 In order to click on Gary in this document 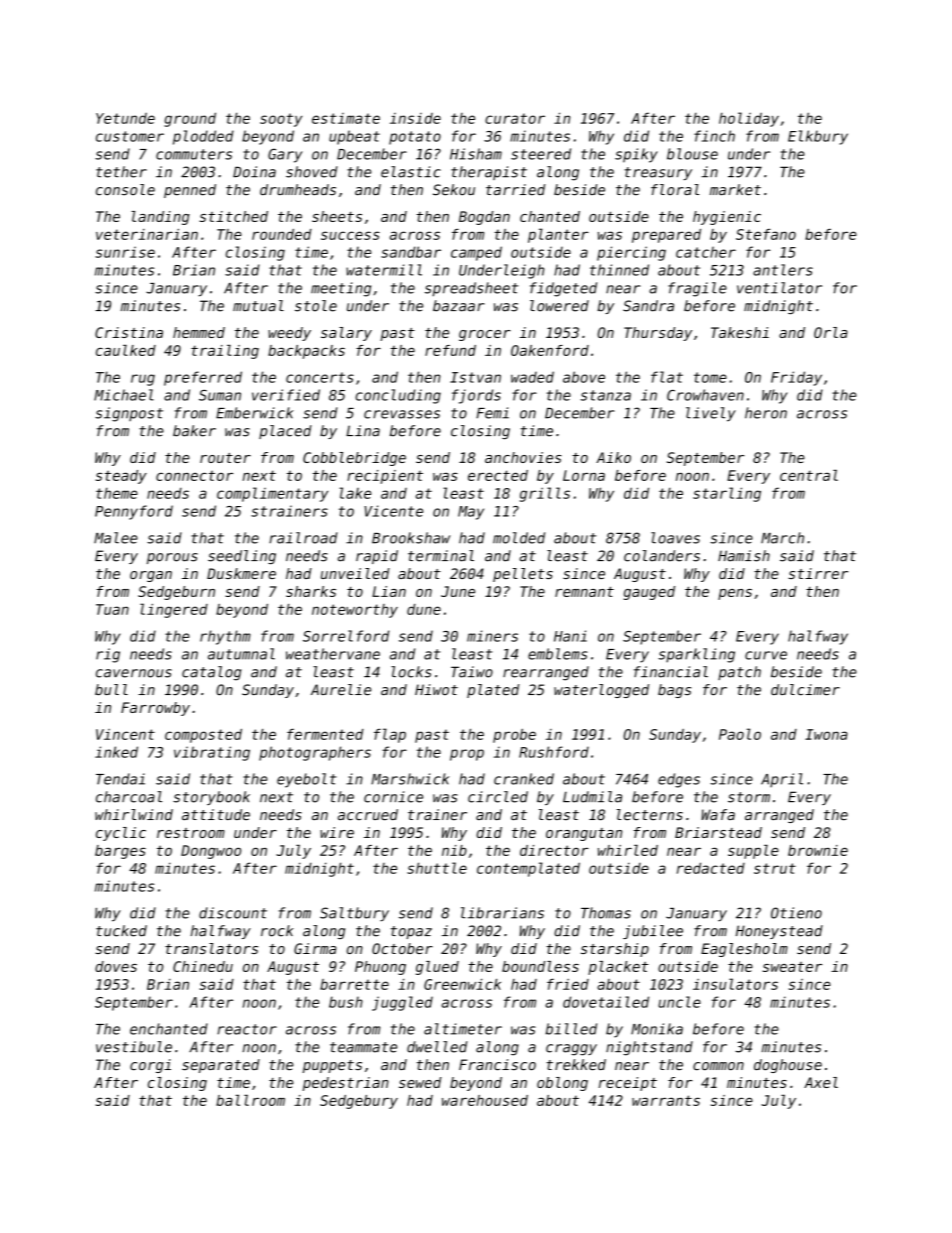, I will do `click(285, 155)`.
